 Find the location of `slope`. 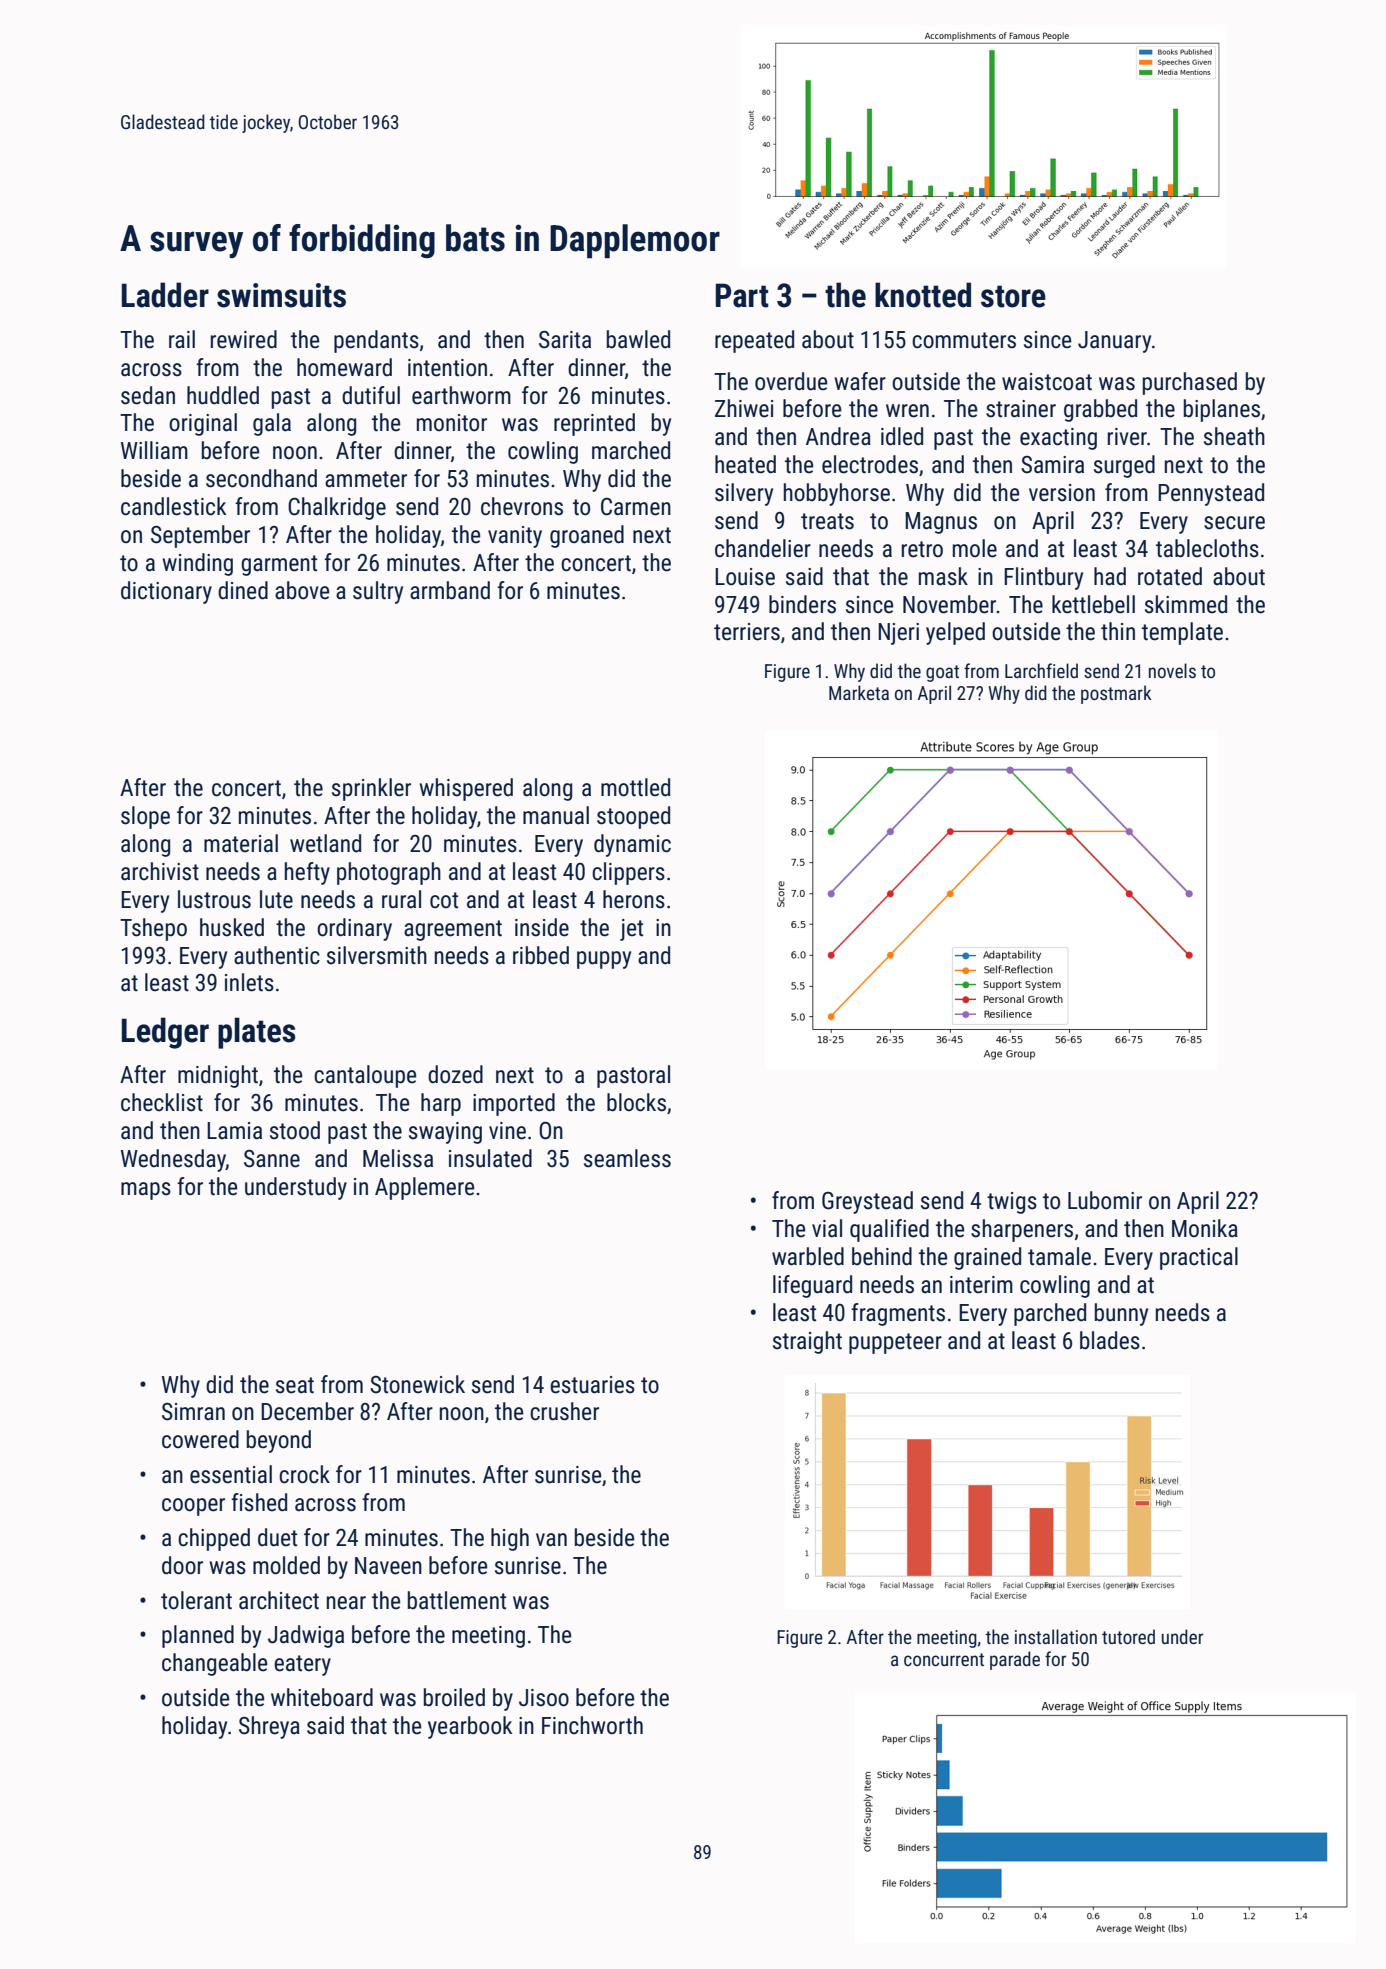

slope is located at coordinates (145, 817).
